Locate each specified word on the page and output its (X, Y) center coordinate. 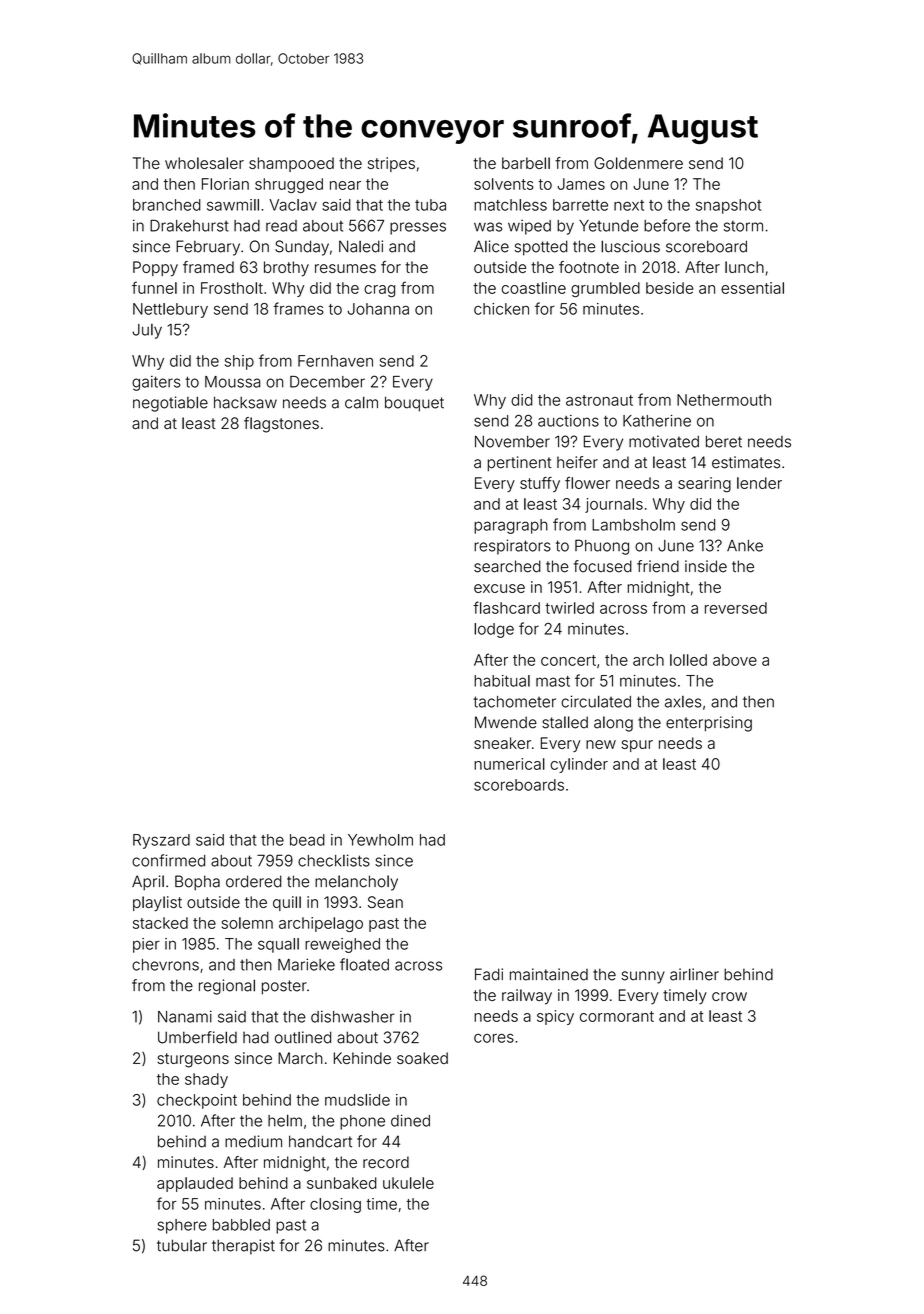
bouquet (414, 404)
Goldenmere (638, 163)
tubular (182, 1245)
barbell (526, 163)
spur (637, 746)
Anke (745, 546)
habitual (502, 681)
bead (307, 840)
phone (362, 1122)
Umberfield (197, 1037)
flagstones (281, 425)
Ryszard (161, 841)
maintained (549, 974)
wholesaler (204, 163)
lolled (688, 660)
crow (729, 996)
